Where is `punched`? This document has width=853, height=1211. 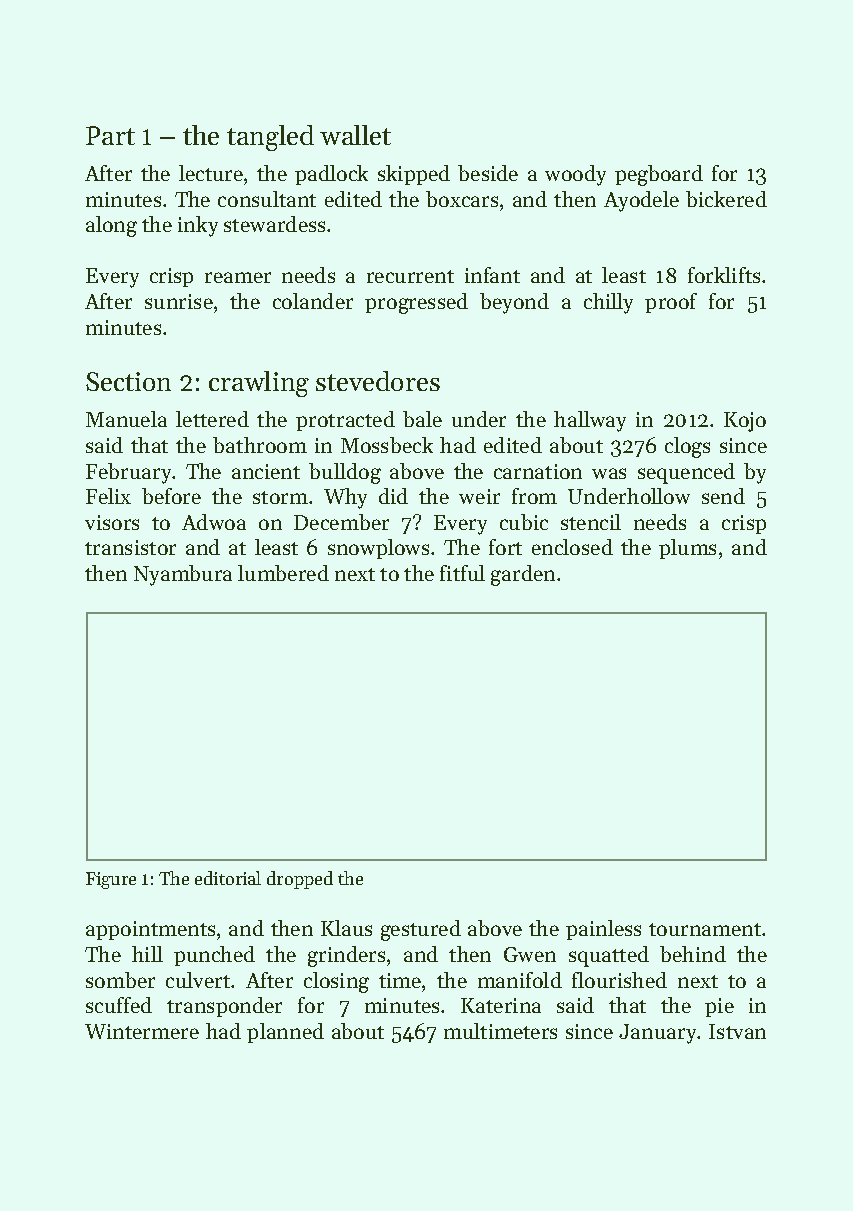 punched is located at coordinates (214, 956).
